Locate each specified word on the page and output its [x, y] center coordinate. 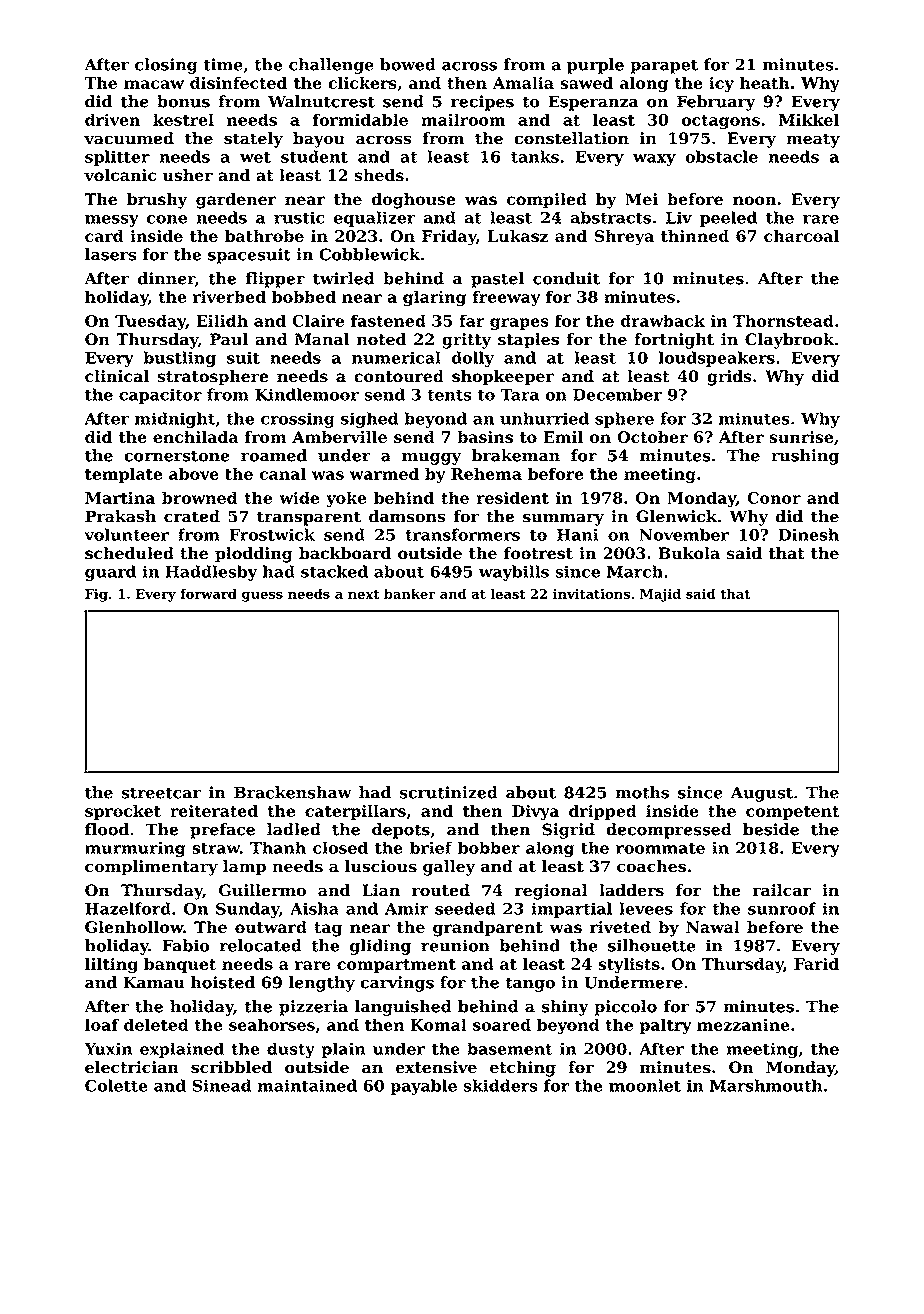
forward [208, 593]
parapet [664, 66]
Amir [407, 908]
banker [410, 593]
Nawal [713, 927]
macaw [154, 84]
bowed [408, 64]
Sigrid [568, 831]
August [762, 794]
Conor [774, 498]
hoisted [223, 982]
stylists [629, 965]
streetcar [161, 793]
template [123, 475]
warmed [384, 473]
